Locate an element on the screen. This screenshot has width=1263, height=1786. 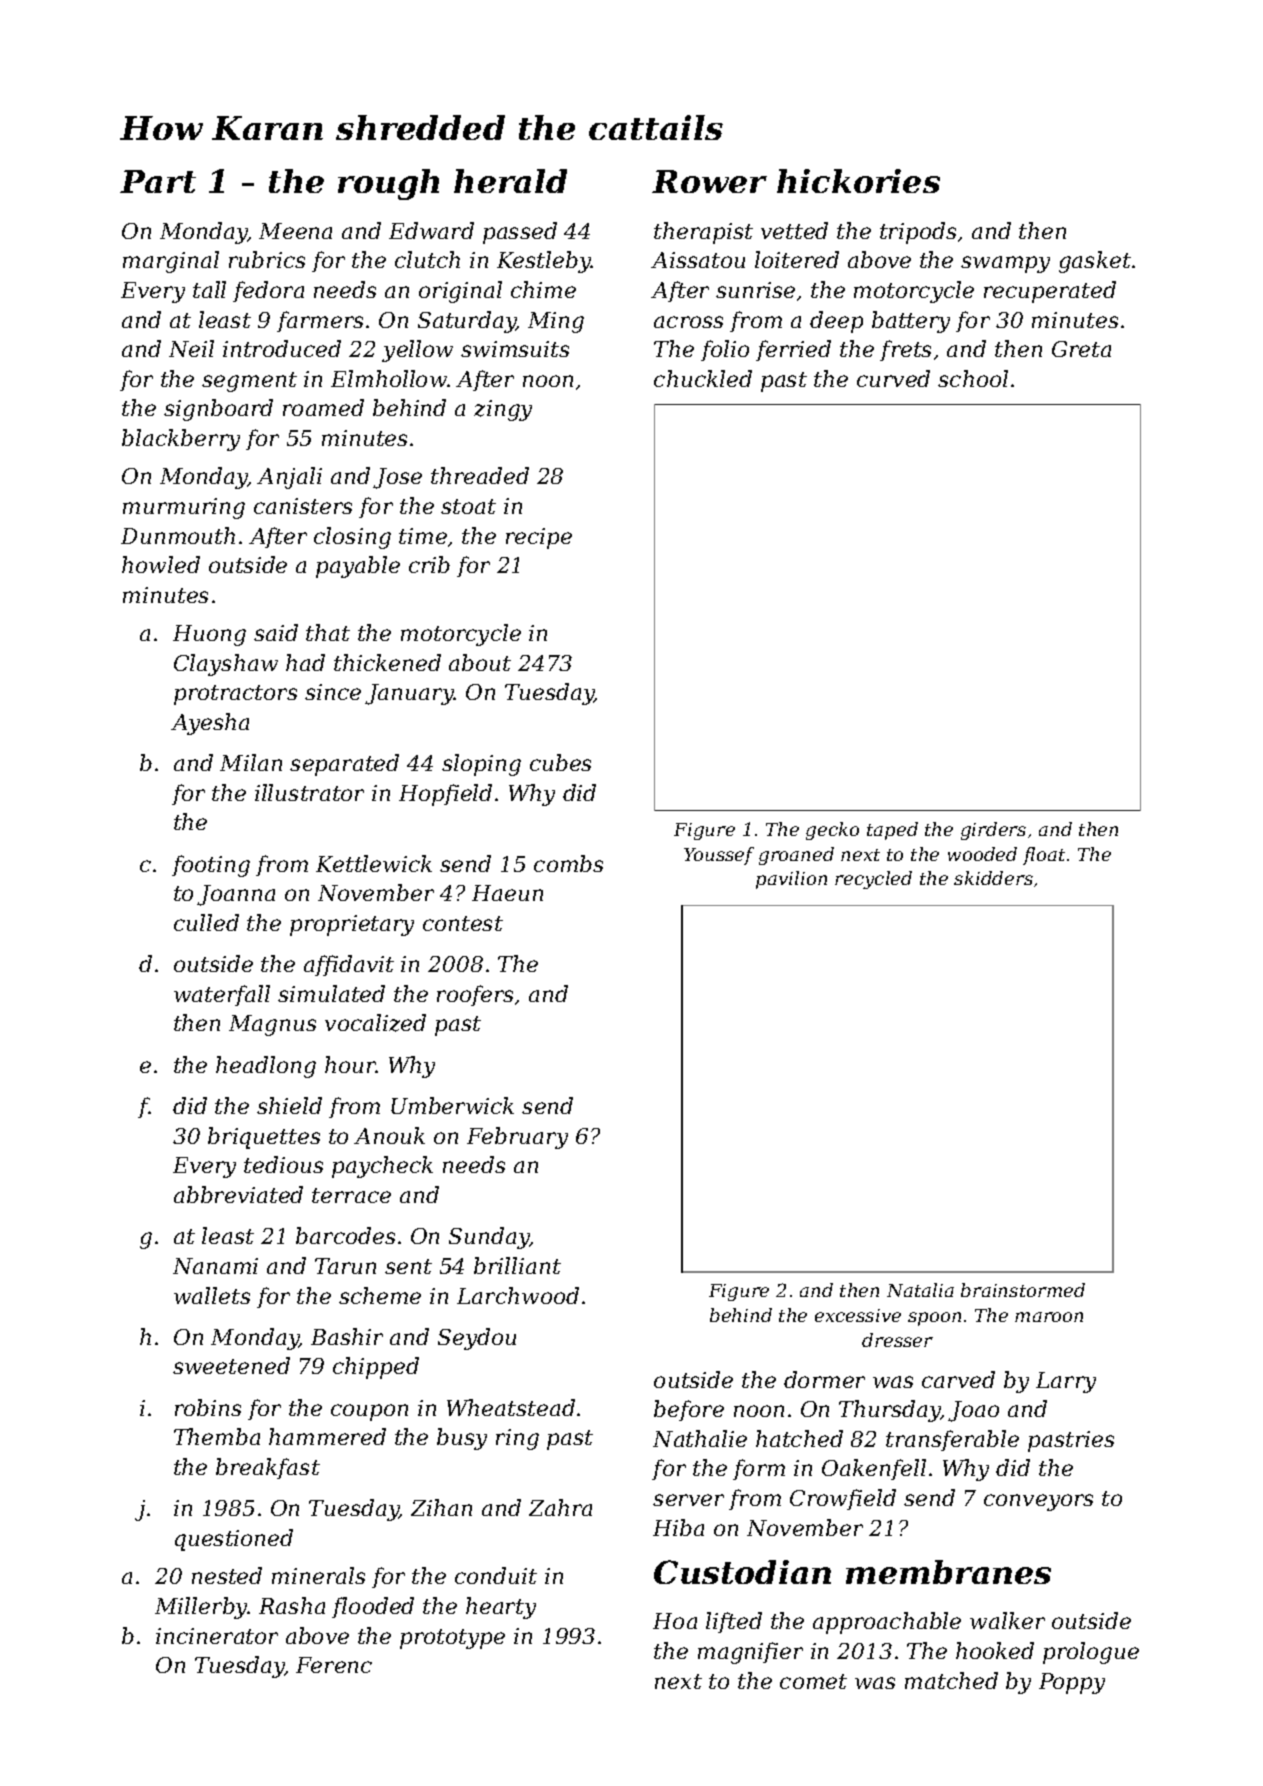
approachable is located at coordinates (887, 1623).
